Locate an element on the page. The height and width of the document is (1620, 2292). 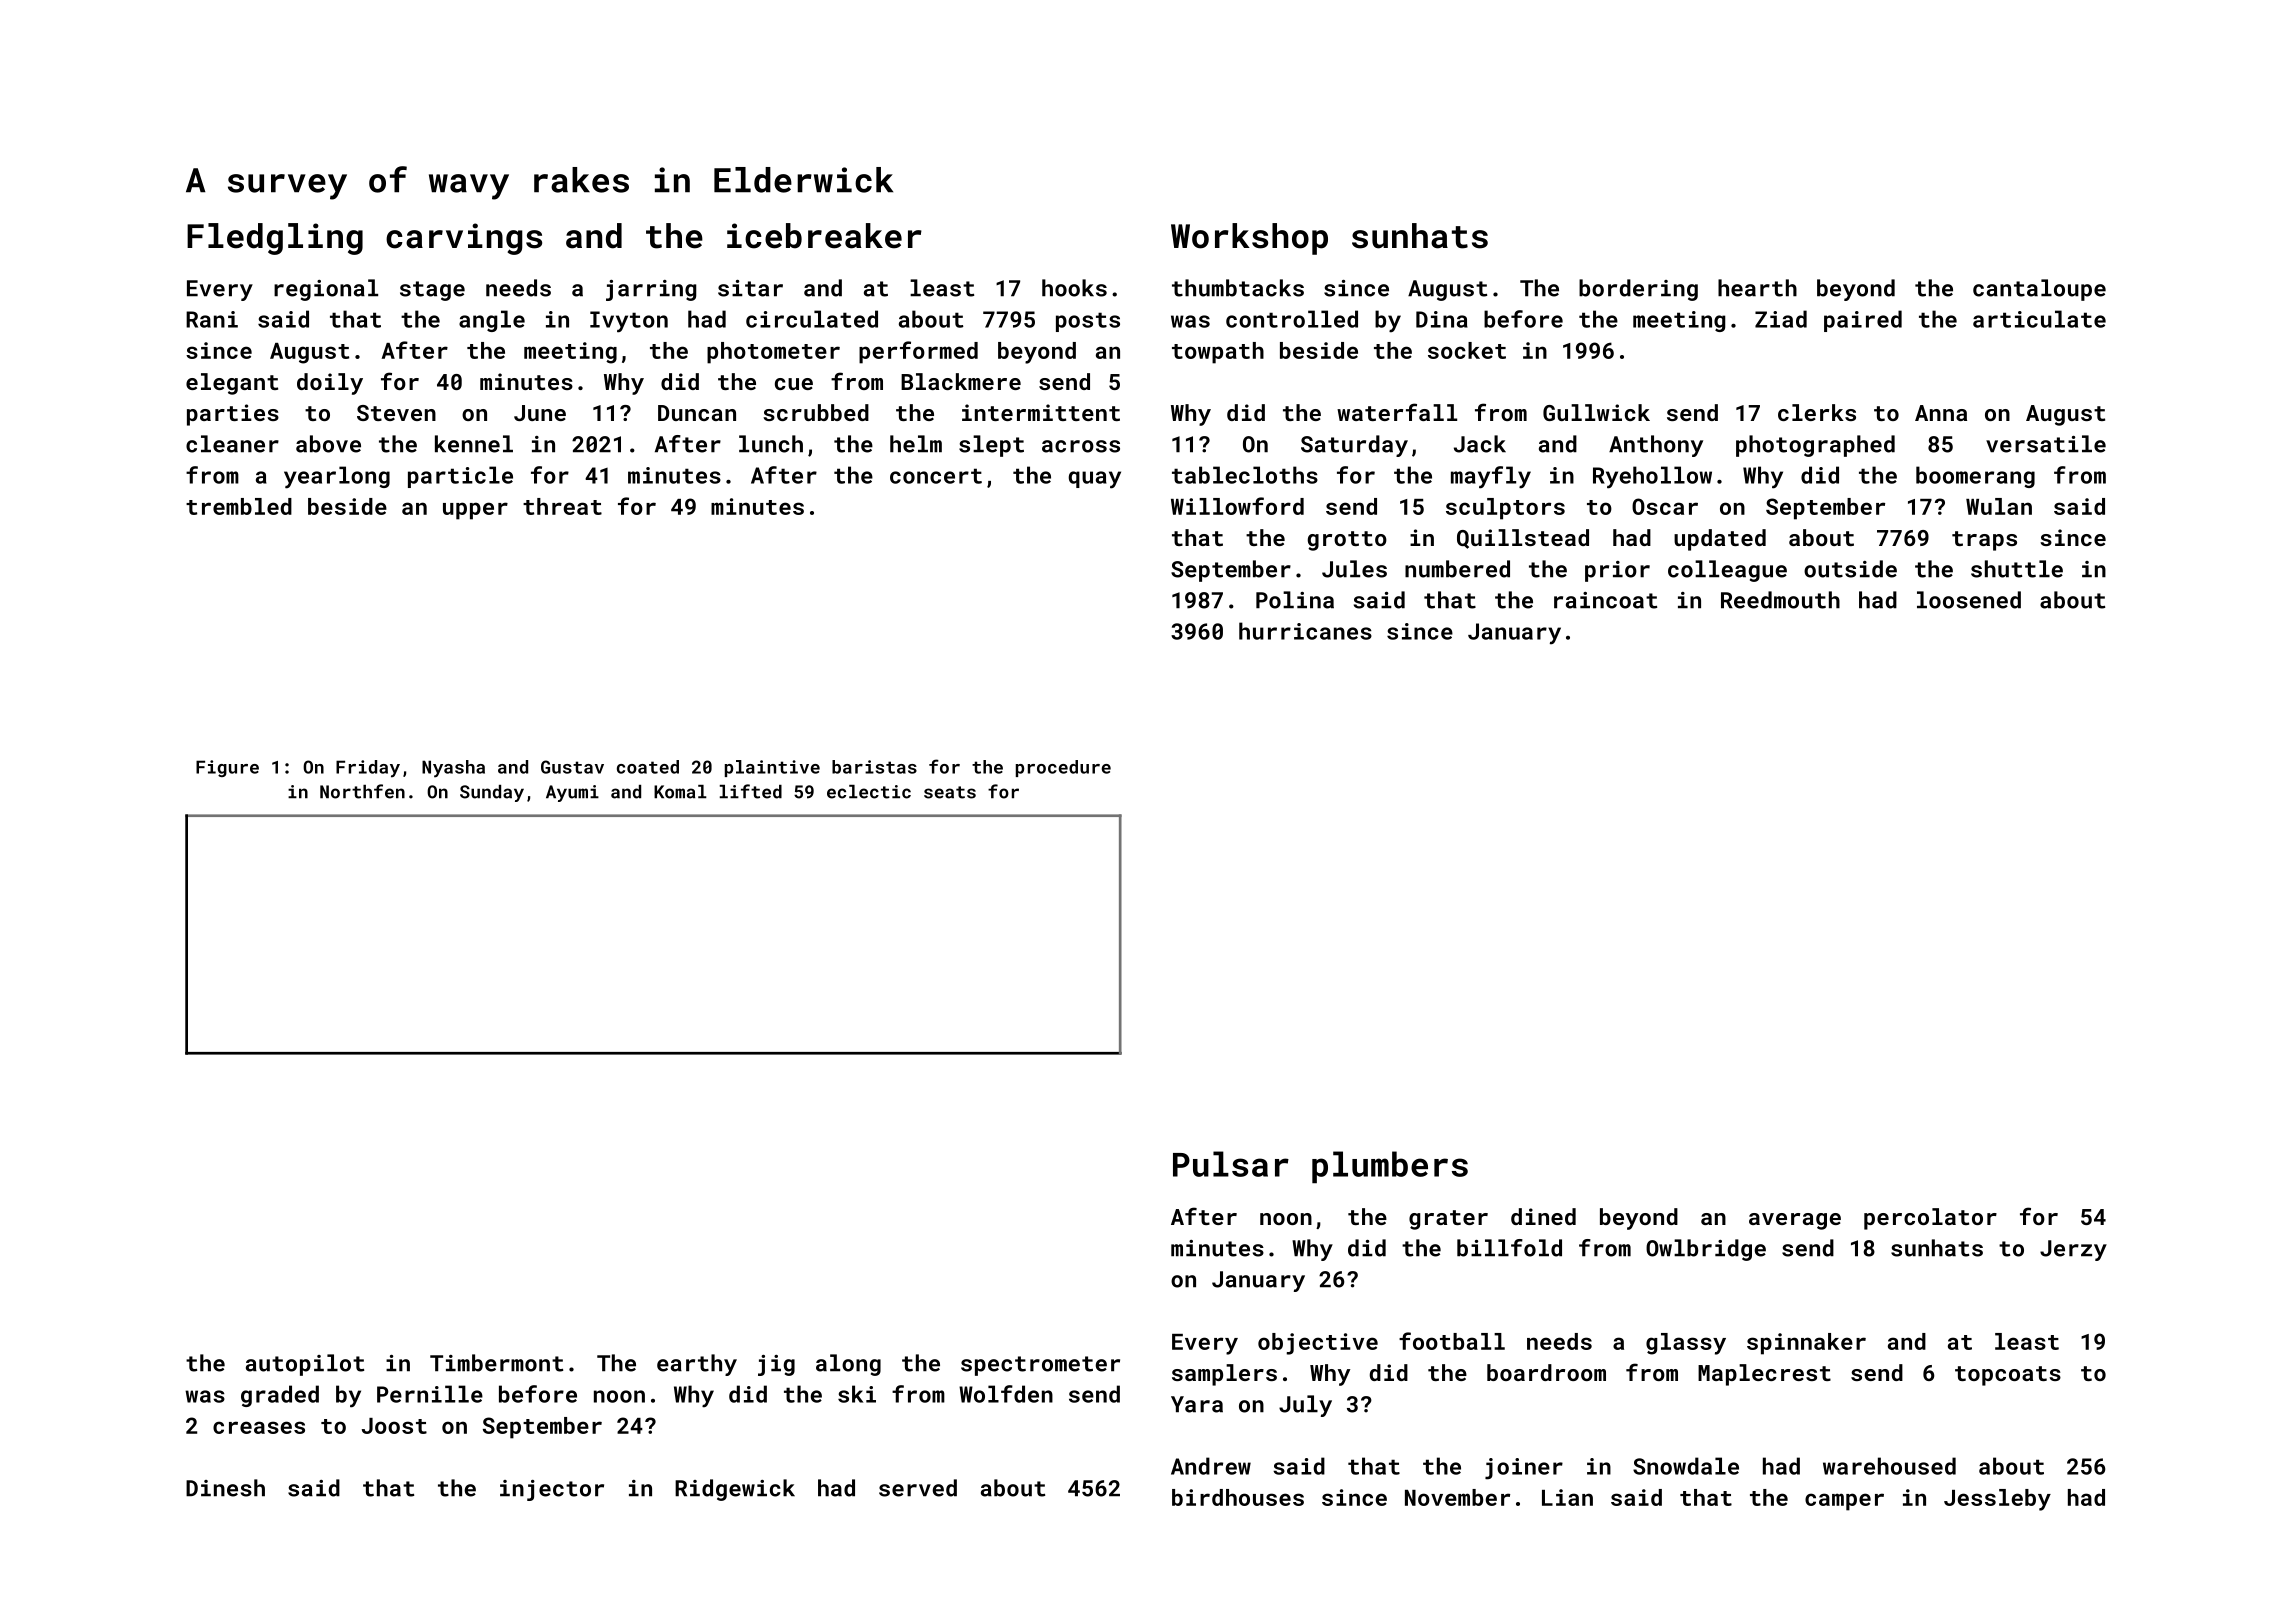
cantaloupe is located at coordinates (2039, 290).
